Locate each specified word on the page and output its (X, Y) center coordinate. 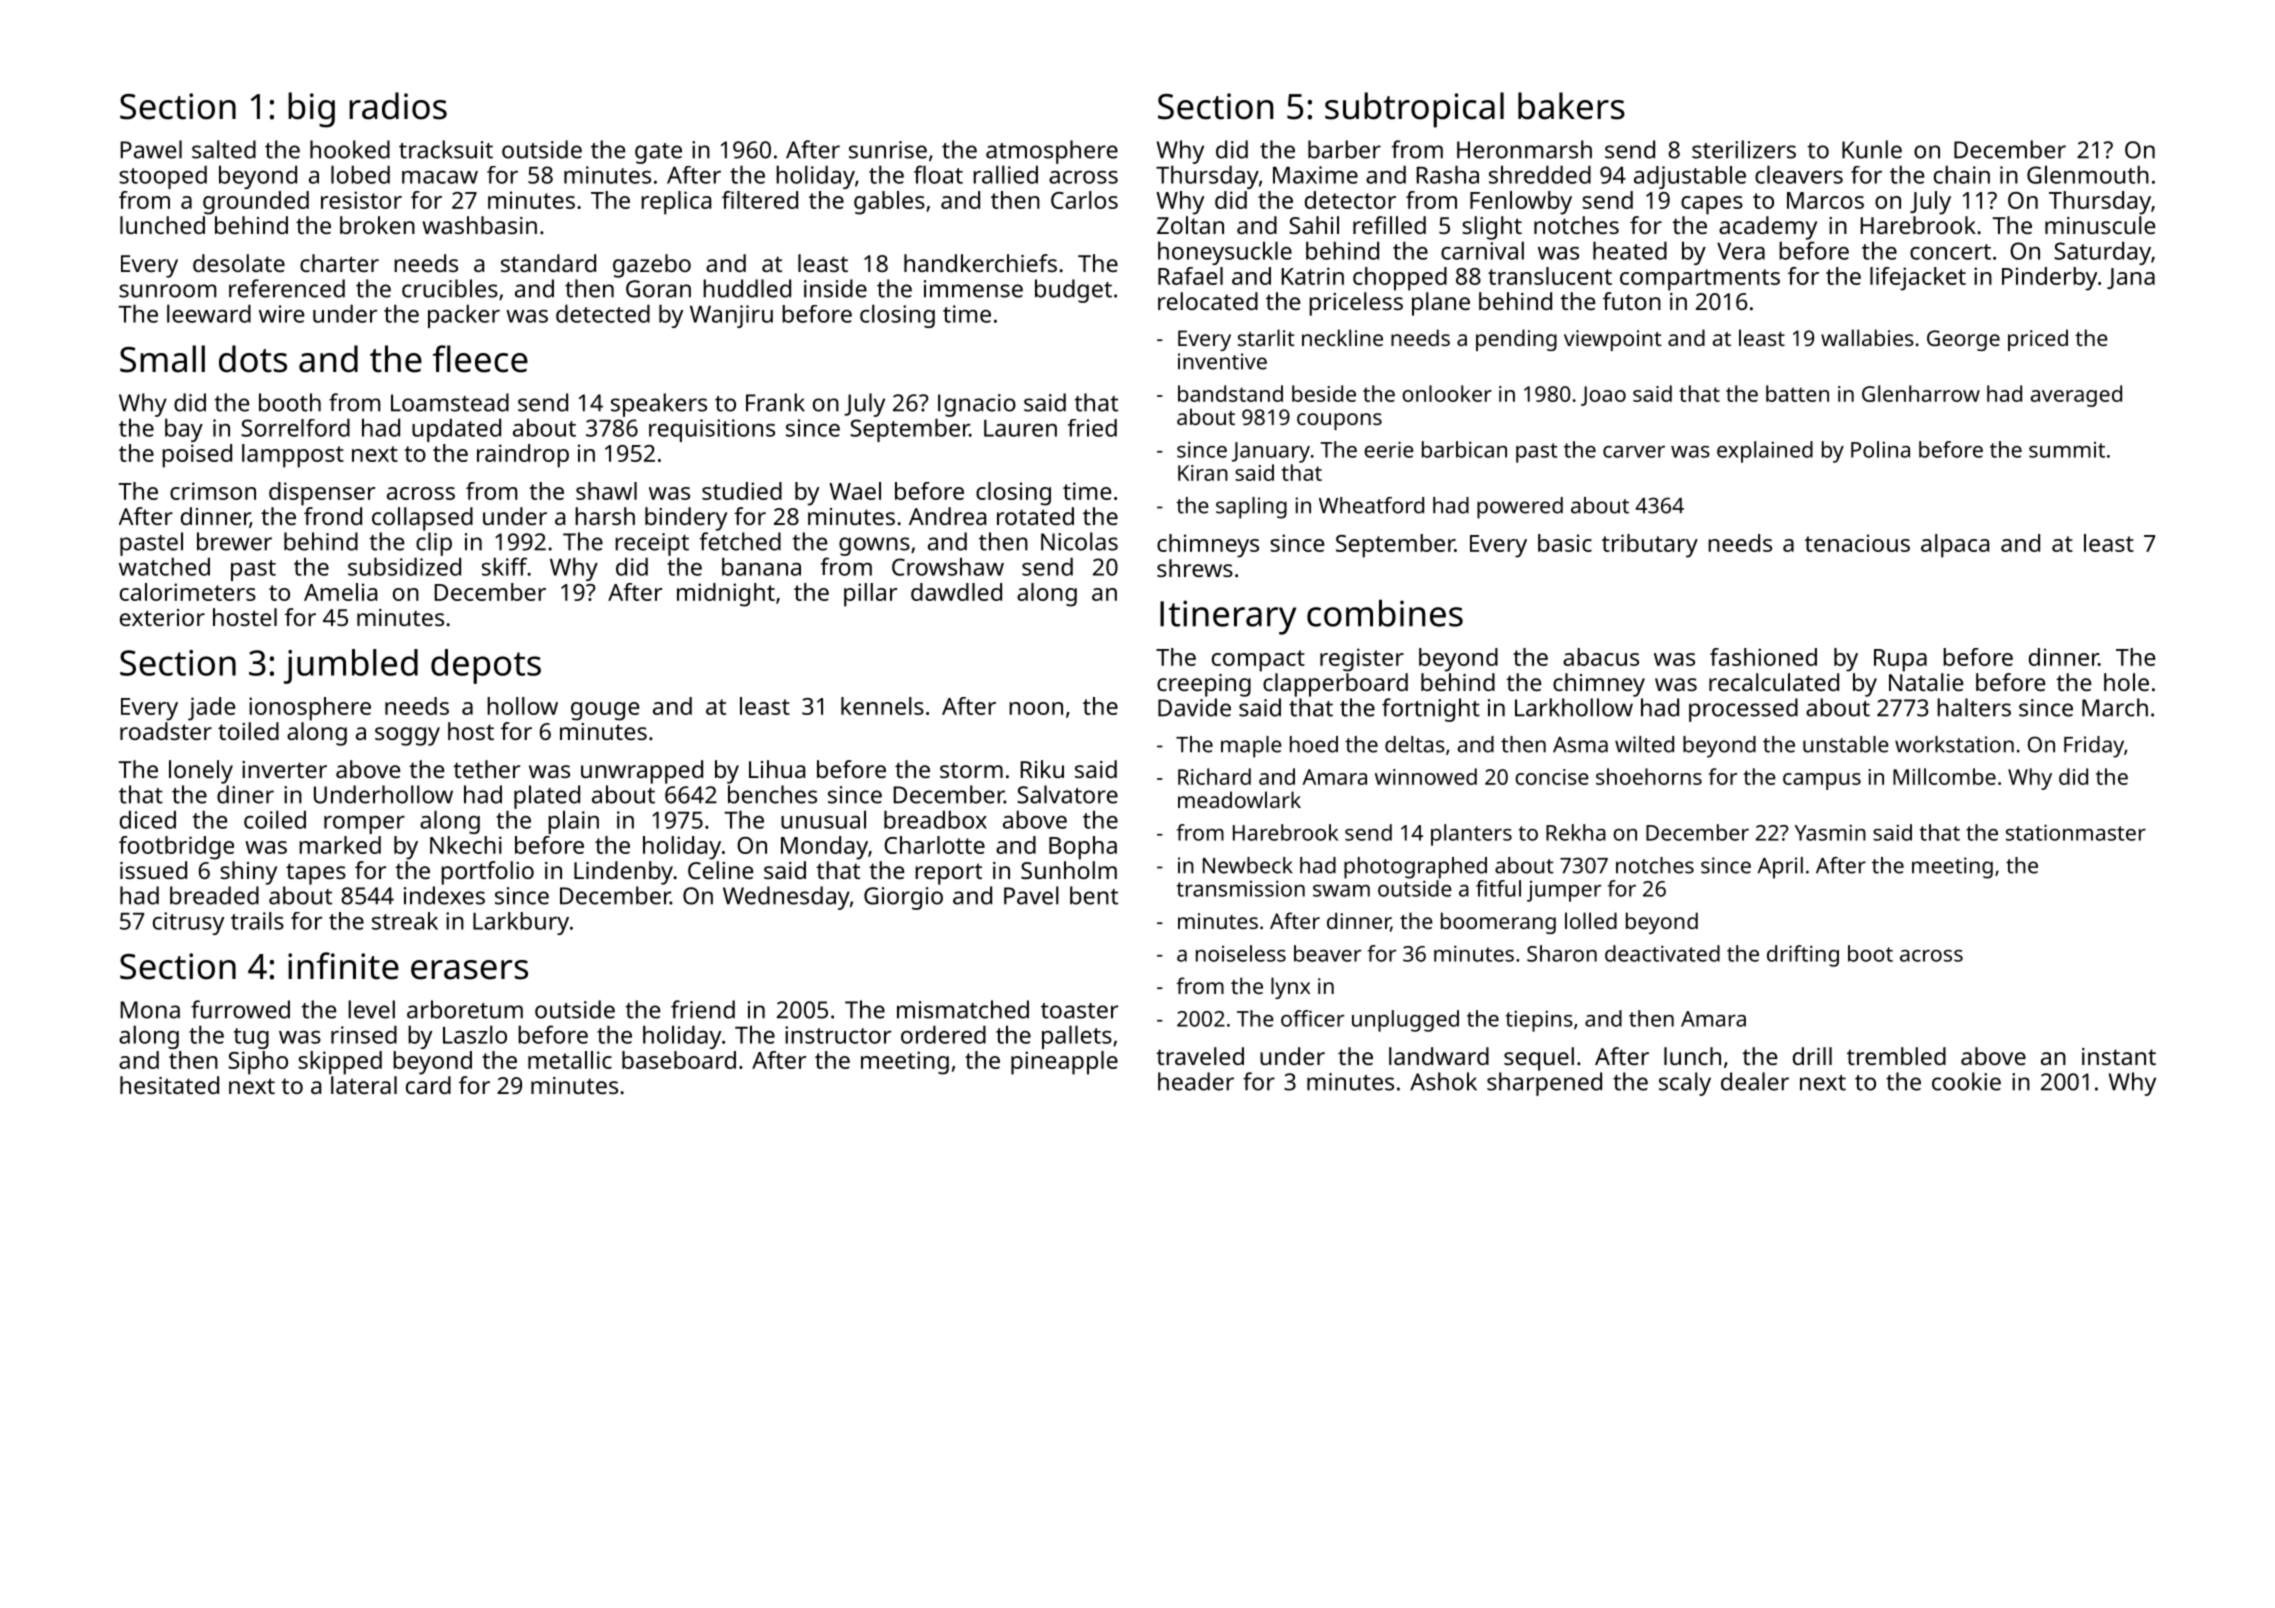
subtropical (1414, 110)
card (428, 1085)
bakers (1571, 106)
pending (1516, 340)
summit (2067, 450)
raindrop (523, 456)
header (1196, 1081)
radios (398, 106)
